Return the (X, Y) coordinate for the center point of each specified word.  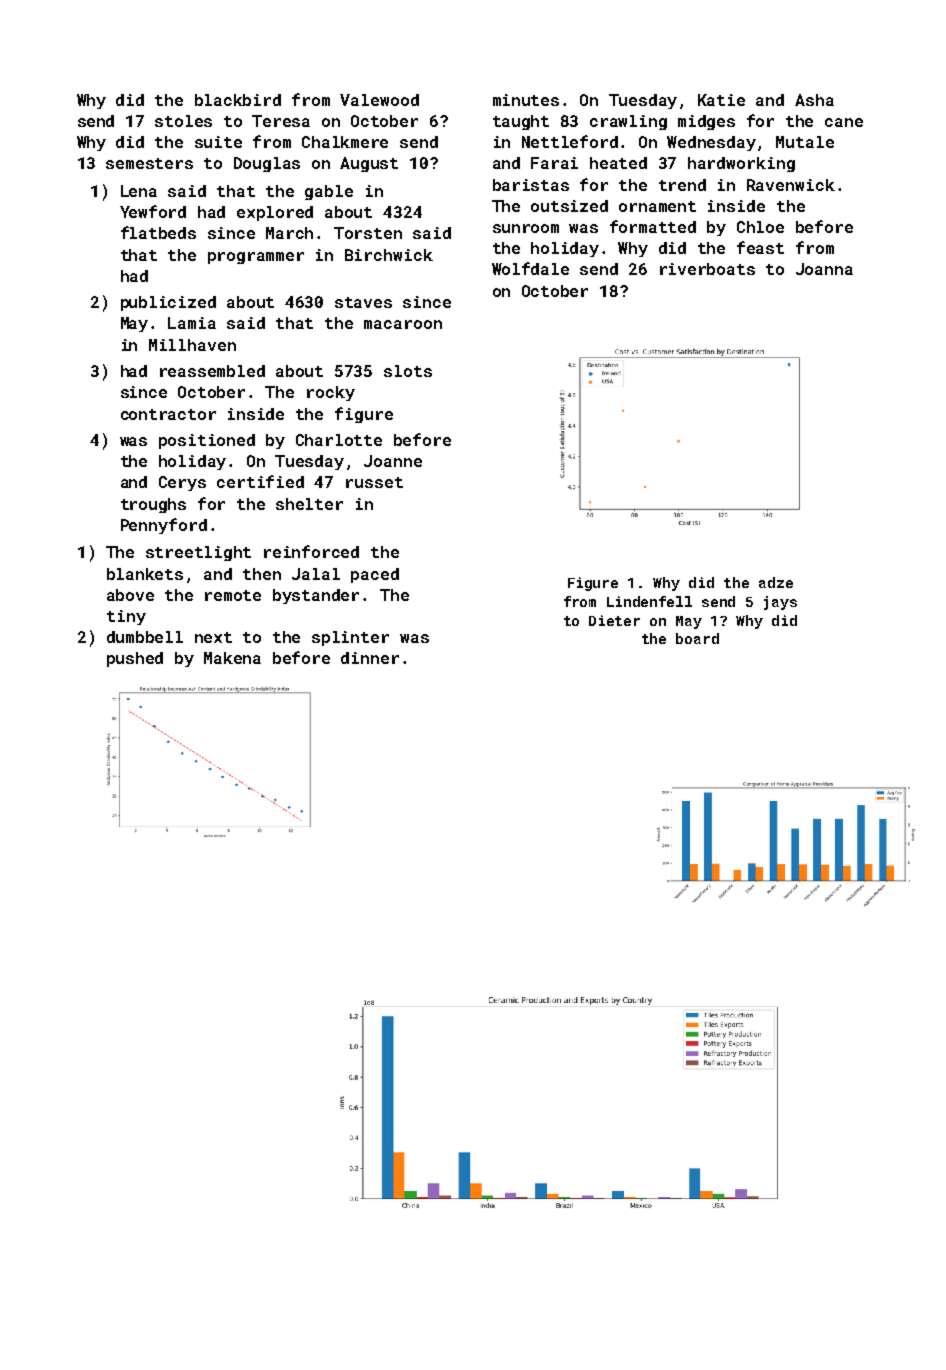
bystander (316, 596)
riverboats (707, 269)
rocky (331, 393)
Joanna (824, 269)
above (130, 595)
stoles (183, 121)
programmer (256, 258)
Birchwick (389, 255)
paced (375, 575)
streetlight (198, 553)
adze (776, 582)
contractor (168, 414)
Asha (814, 100)
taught (521, 122)
